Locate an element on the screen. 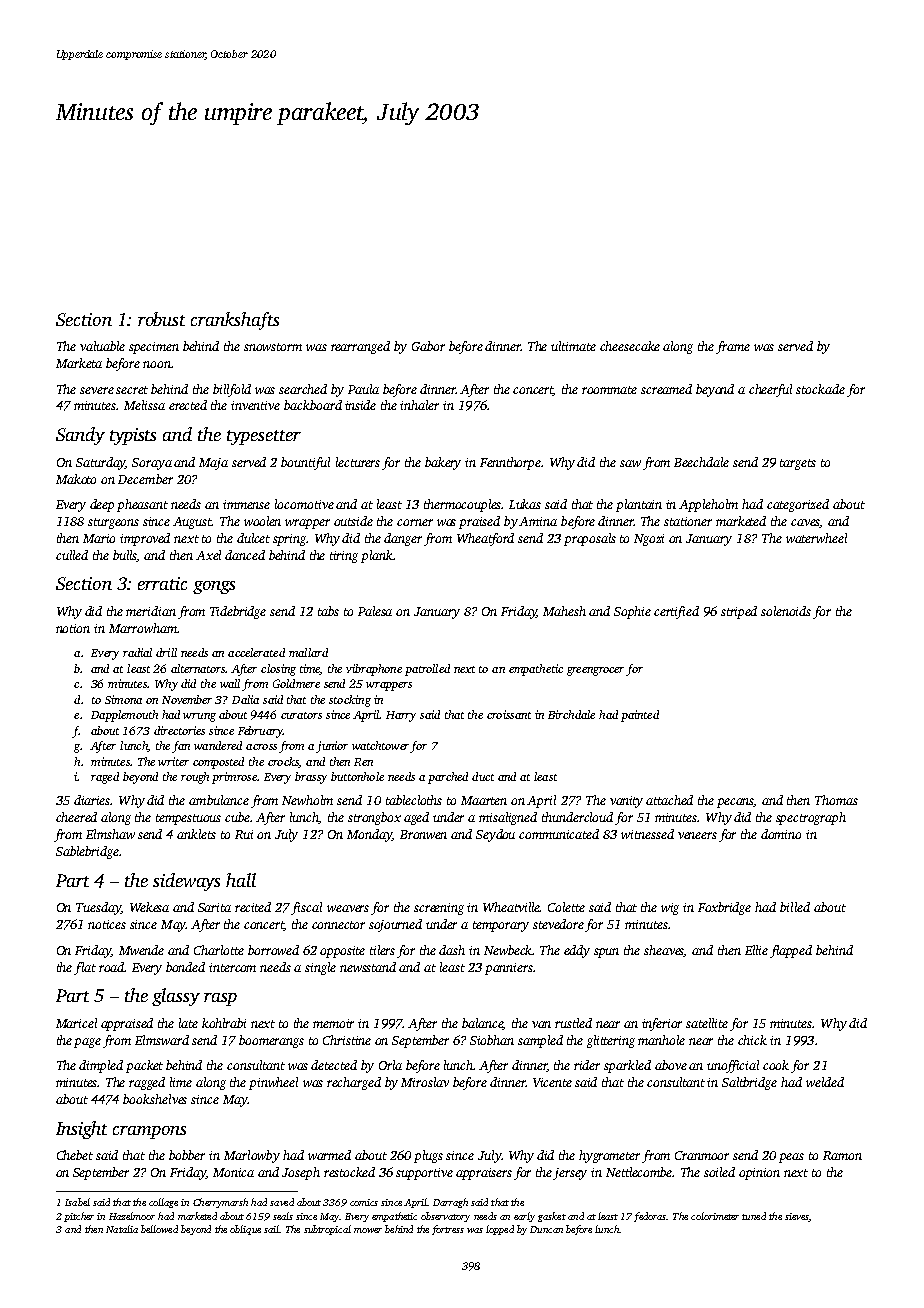 This screenshot has width=924, height=1308. Birchdale is located at coordinates (571, 714).
